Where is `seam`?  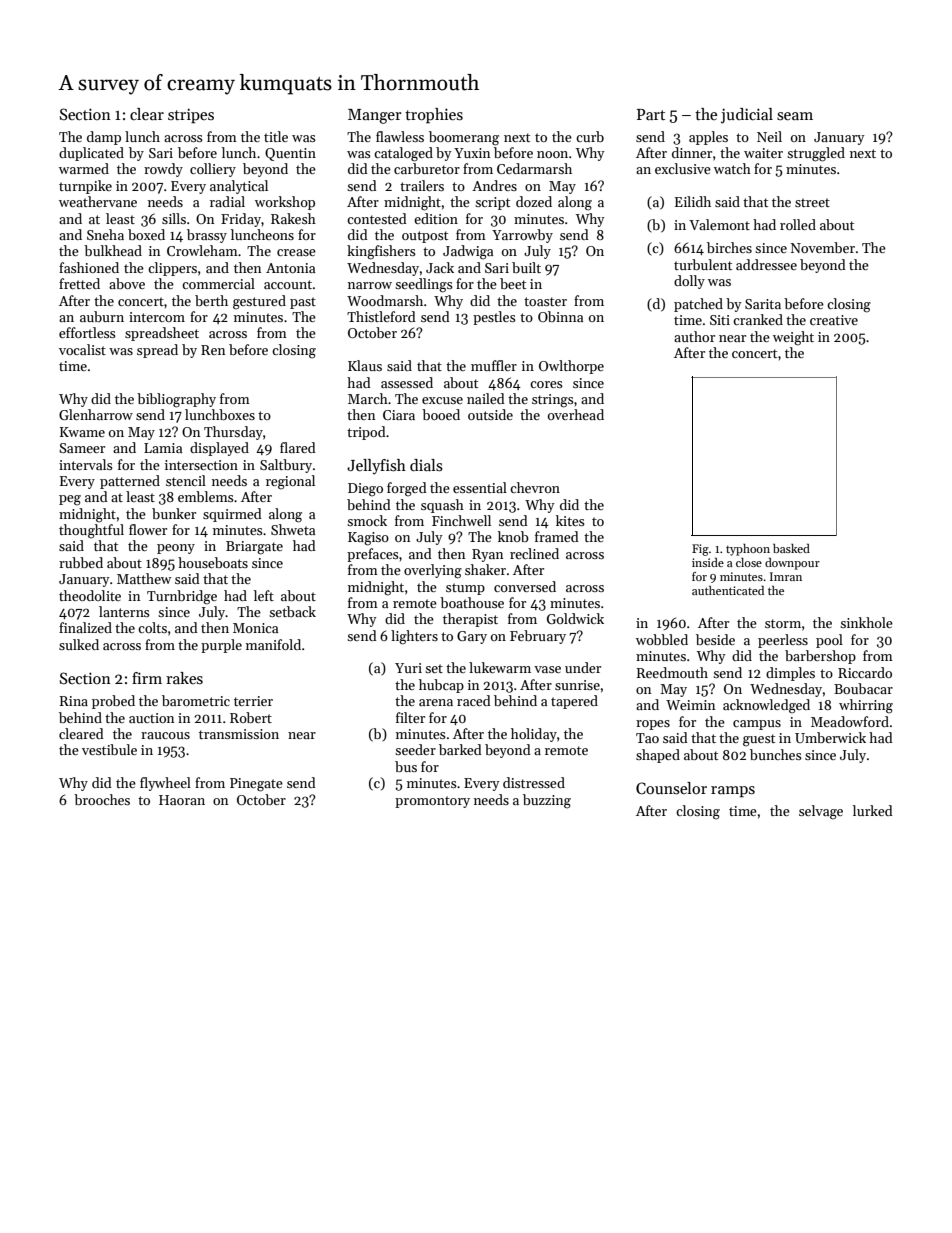
seam is located at coordinates (795, 116).
